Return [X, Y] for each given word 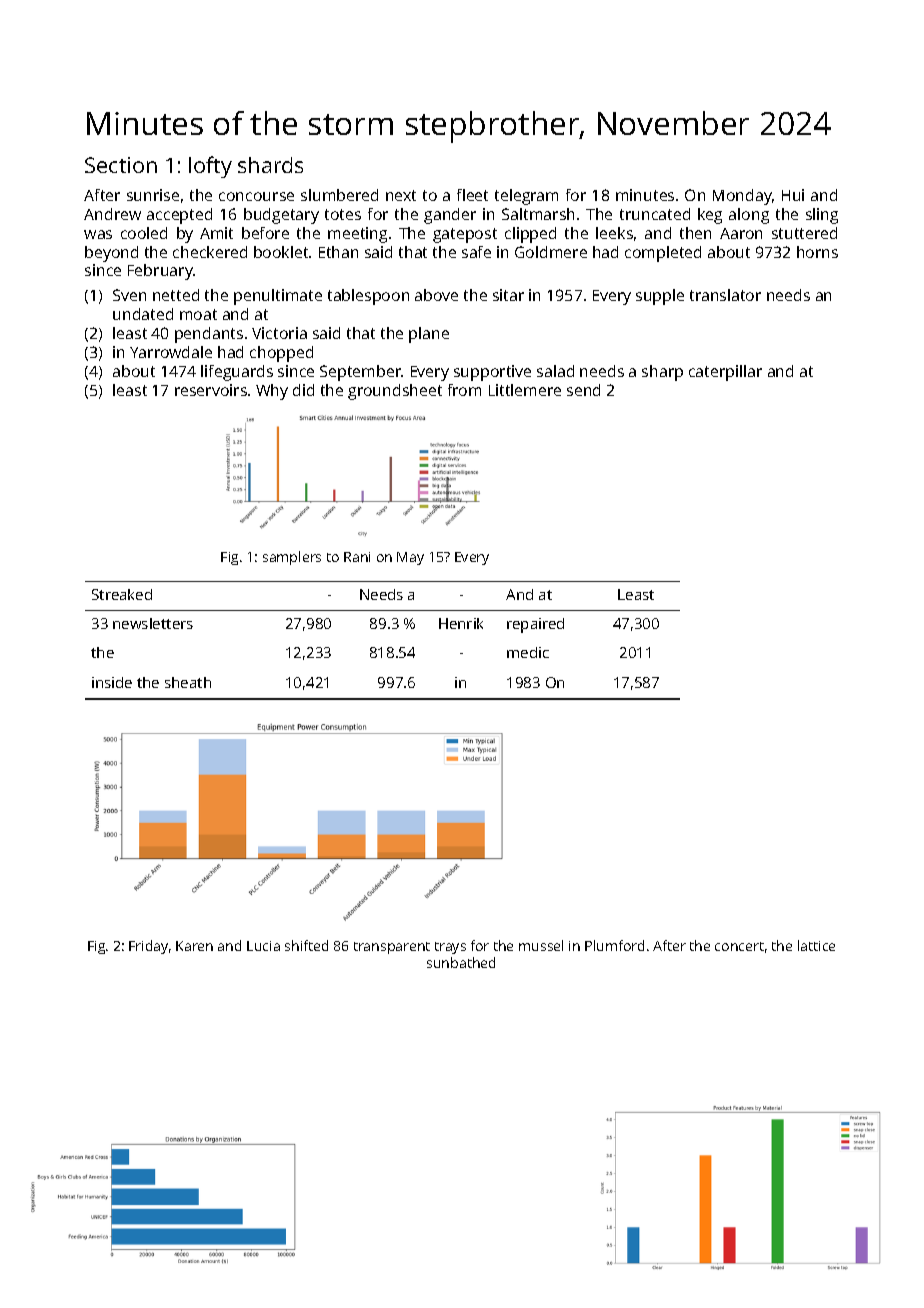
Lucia [263, 946]
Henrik [461, 623]
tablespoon [368, 297]
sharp [662, 373]
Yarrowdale [171, 352]
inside [112, 682]
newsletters [153, 623]
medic [528, 652]
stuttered [804, 233]
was [98, 234]
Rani [357, 557]
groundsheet [395, 392]
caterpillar [725, 373]
